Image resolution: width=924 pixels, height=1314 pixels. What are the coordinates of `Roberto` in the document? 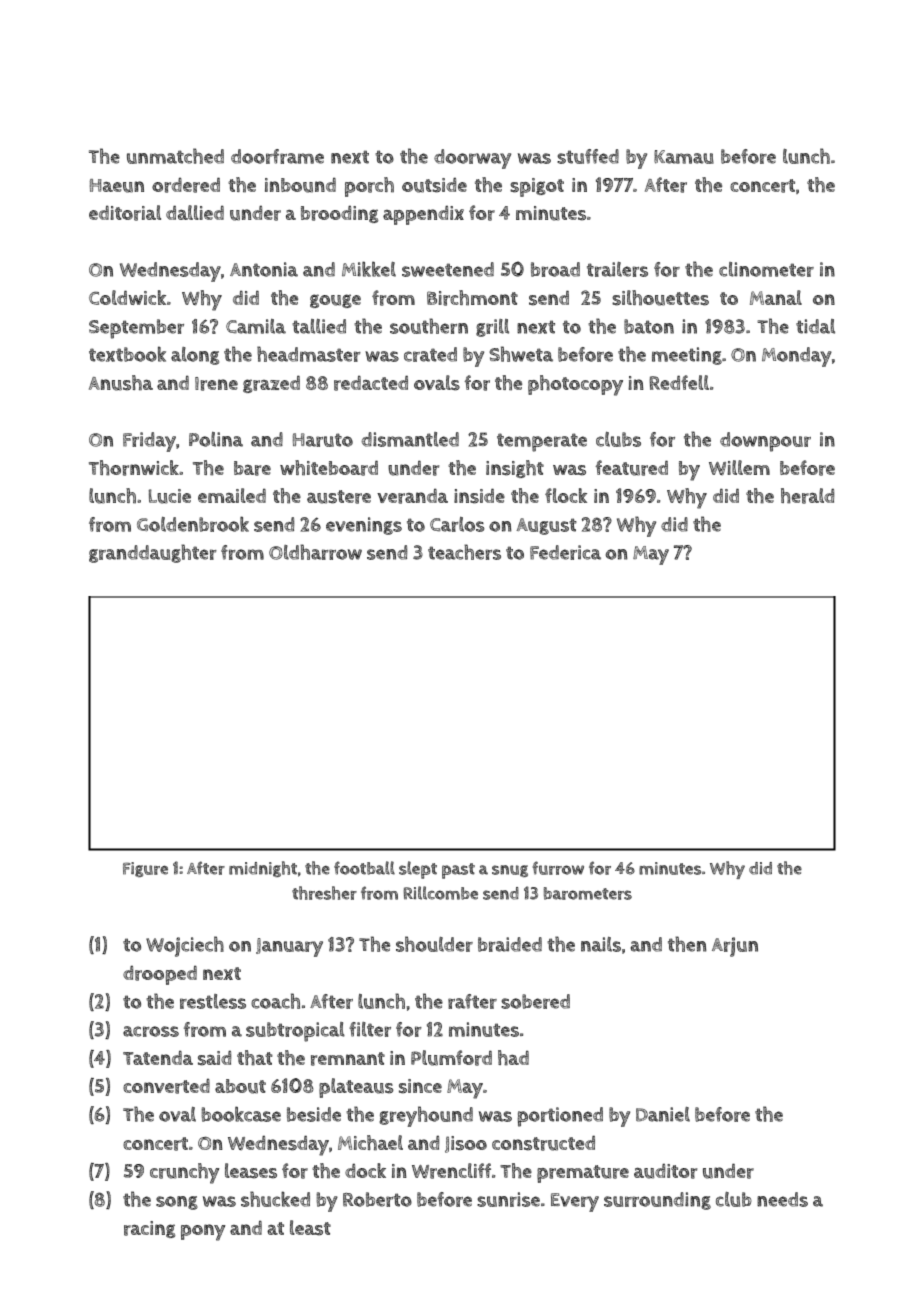 It's located at (377, 1199).
